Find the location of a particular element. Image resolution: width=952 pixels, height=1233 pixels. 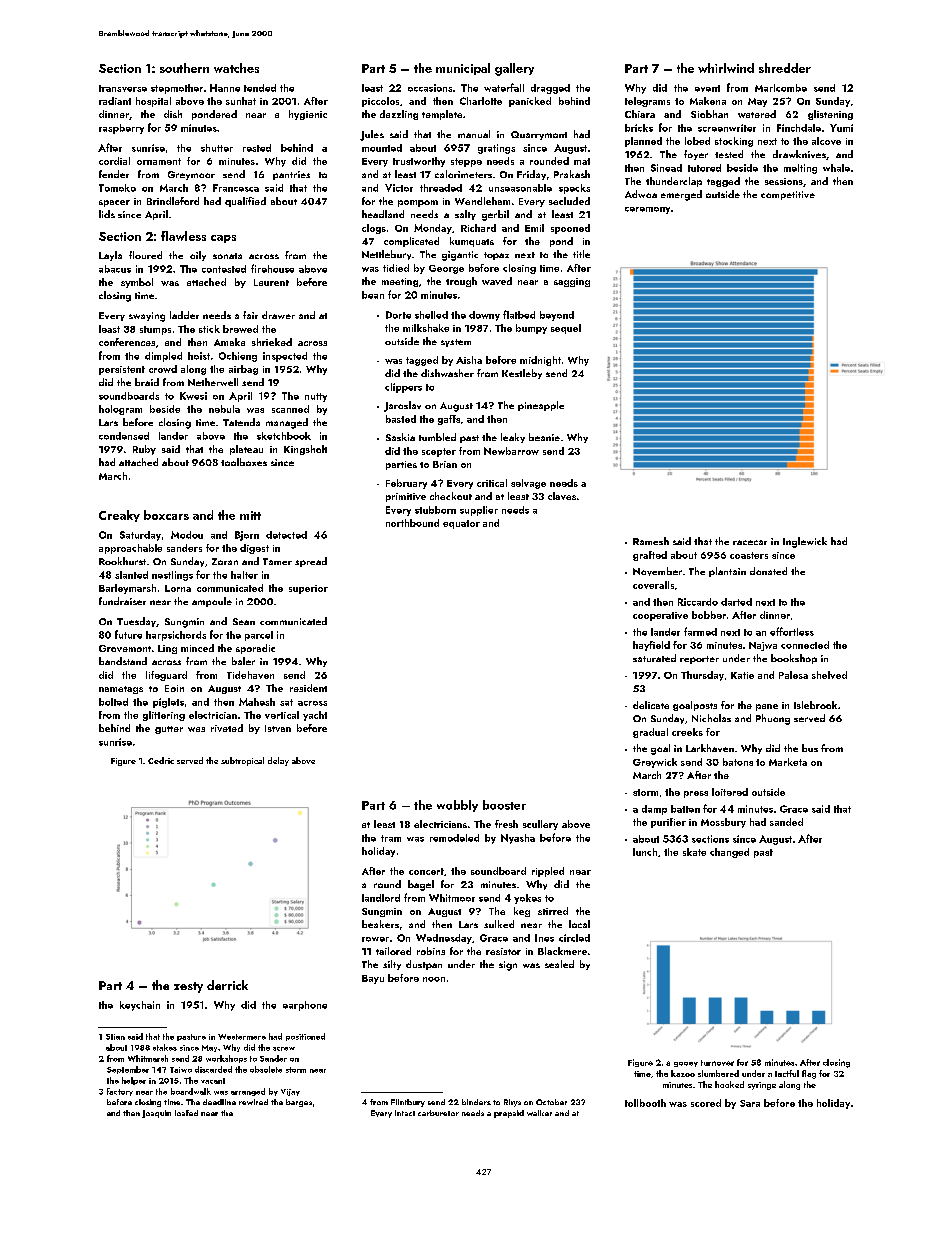

earphone is located at coordinates (305, 1006).
